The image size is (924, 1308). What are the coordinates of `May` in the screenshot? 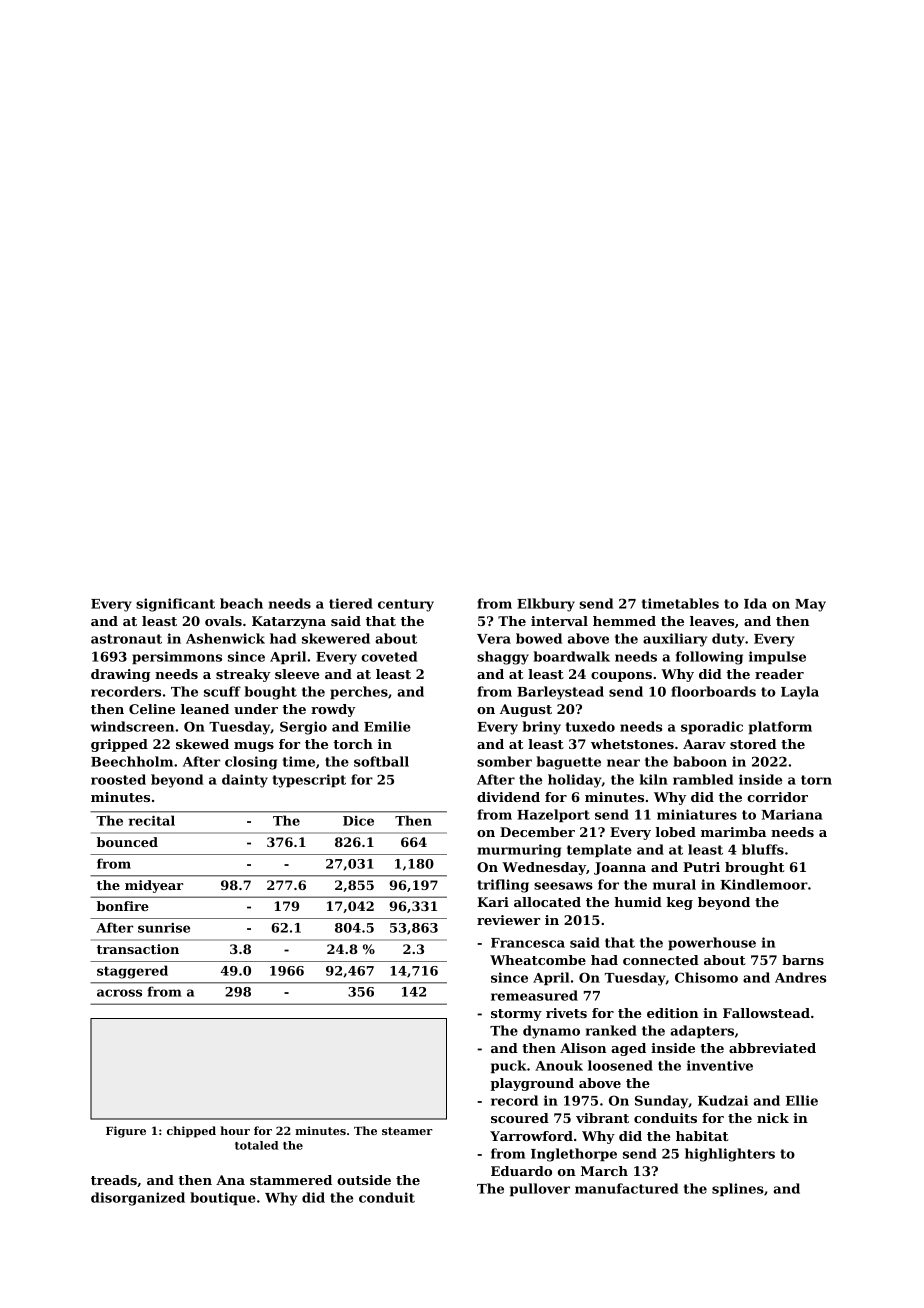 It's located at (810, 605).
